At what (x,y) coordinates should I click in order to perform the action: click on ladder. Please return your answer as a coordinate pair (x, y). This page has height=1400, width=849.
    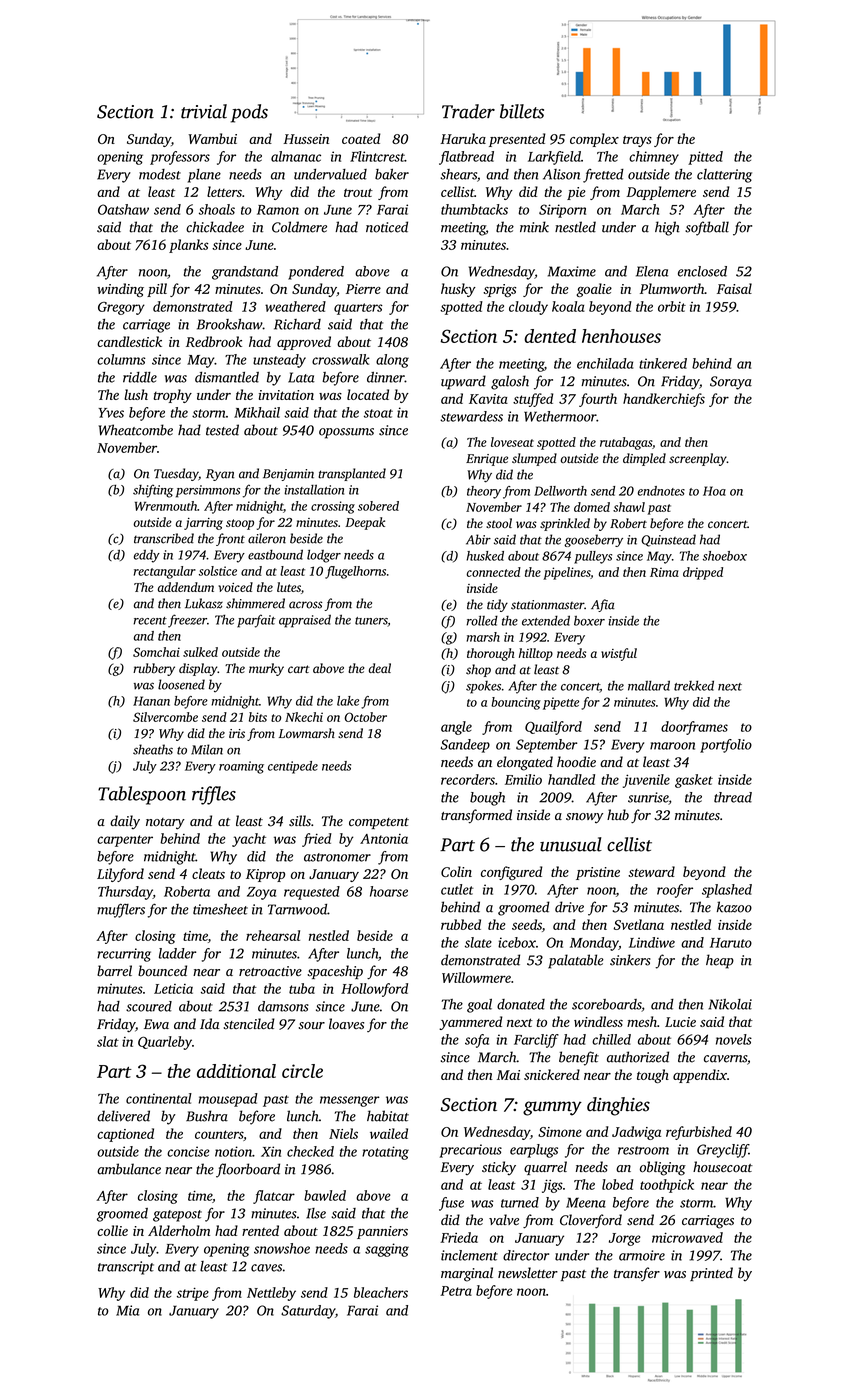
    Looking at the image, I should click on (177, 953).
